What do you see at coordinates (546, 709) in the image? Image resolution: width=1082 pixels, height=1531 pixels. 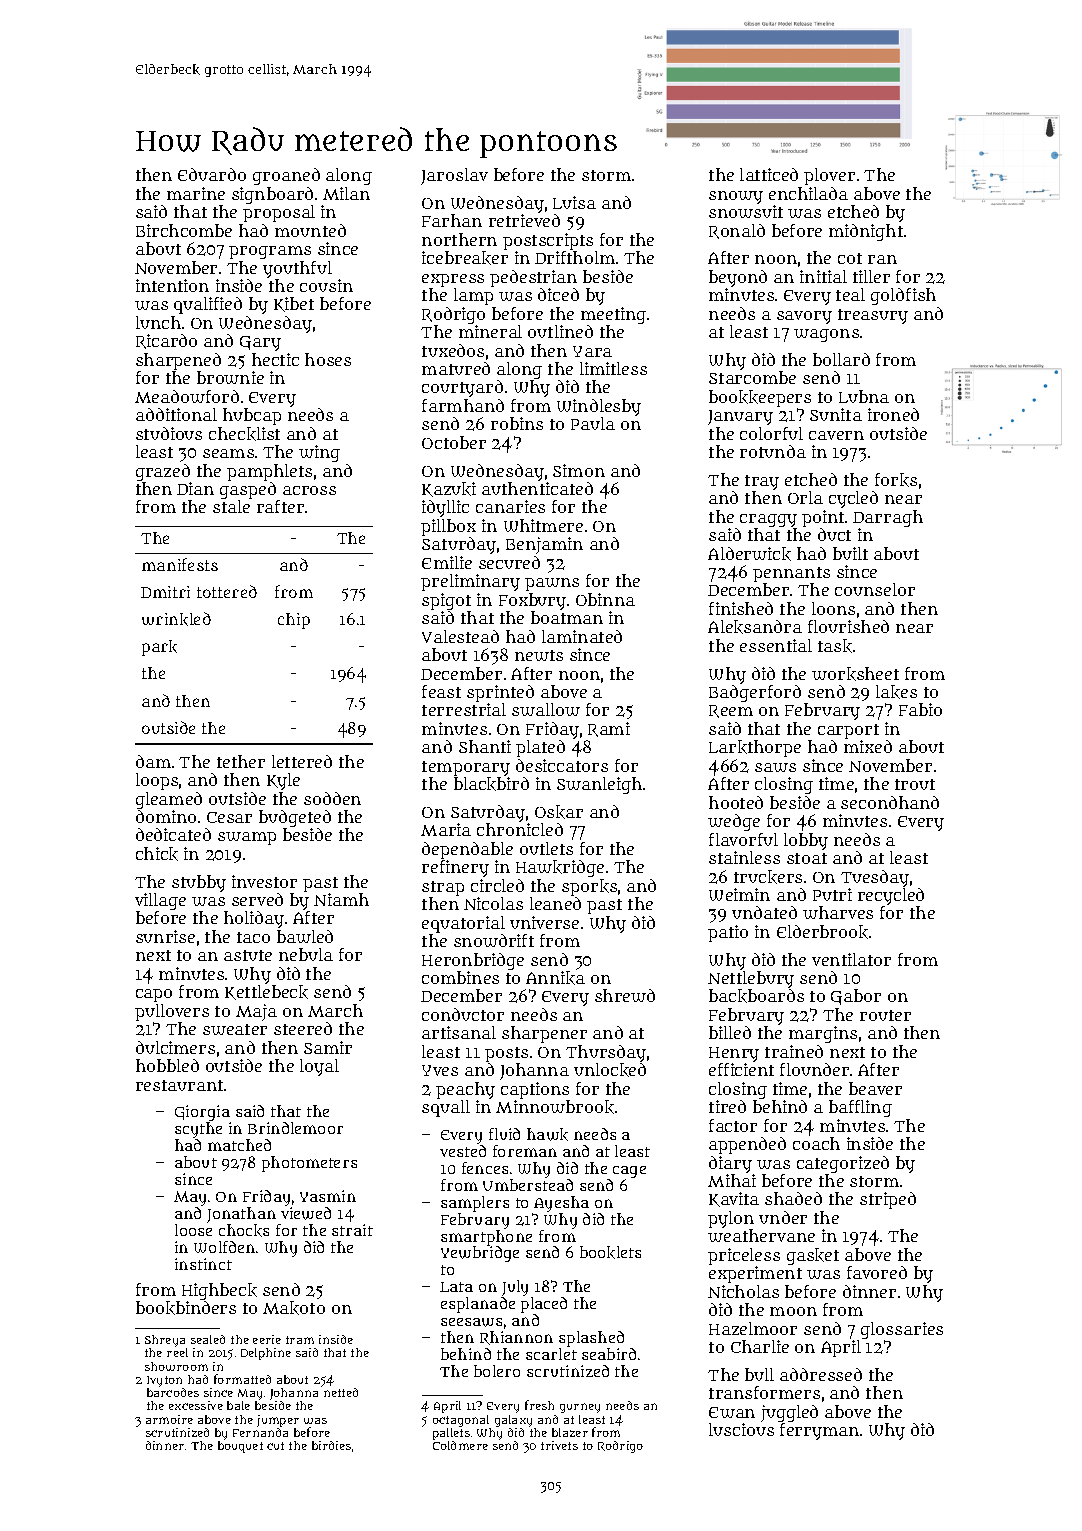 I see `swallow` at bounding box center [546, 709].
